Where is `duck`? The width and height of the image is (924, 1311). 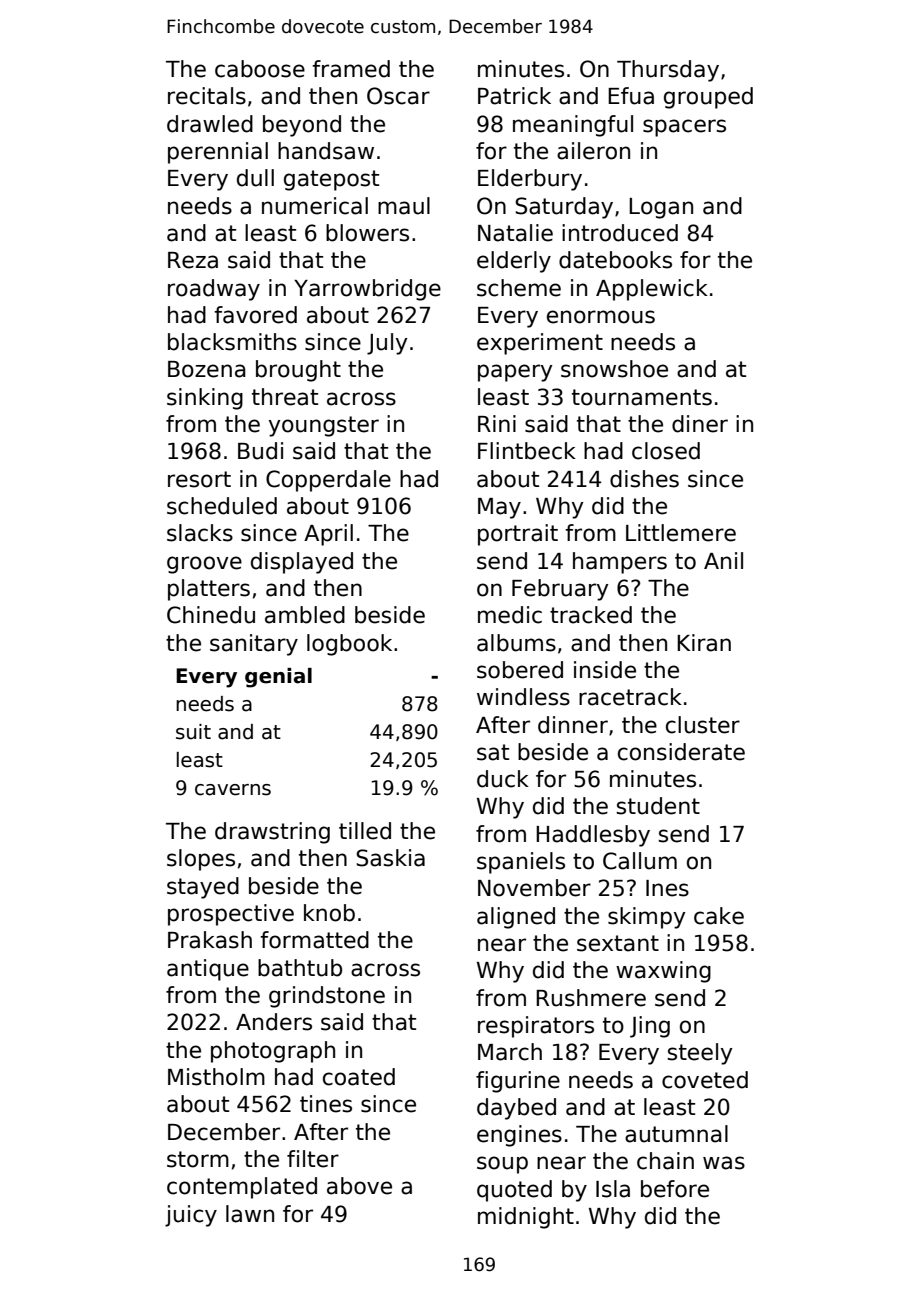
duck is located at coordinates (503, 779).
